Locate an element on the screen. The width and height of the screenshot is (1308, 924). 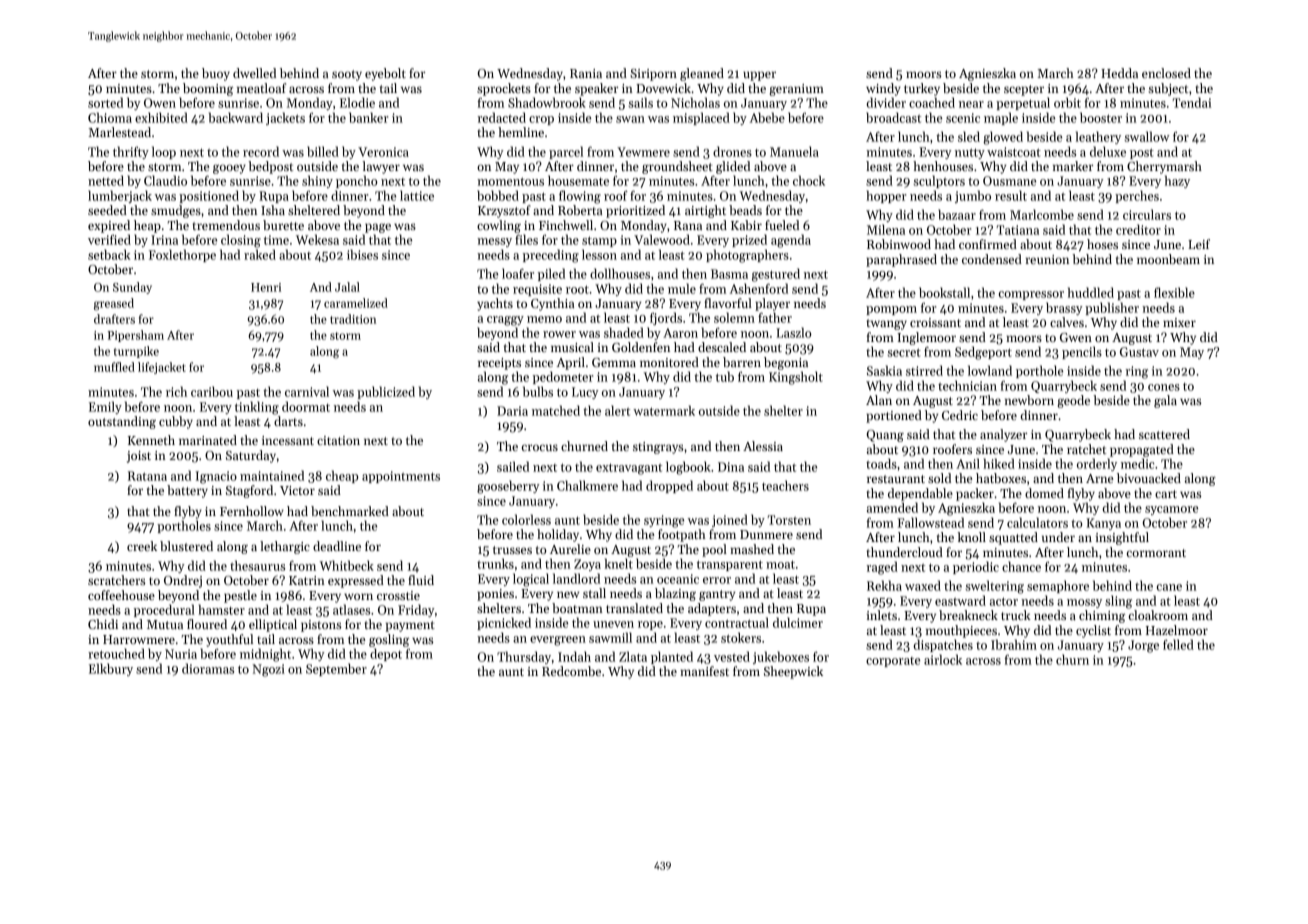
airlock is located at coordinates (943, 659).
